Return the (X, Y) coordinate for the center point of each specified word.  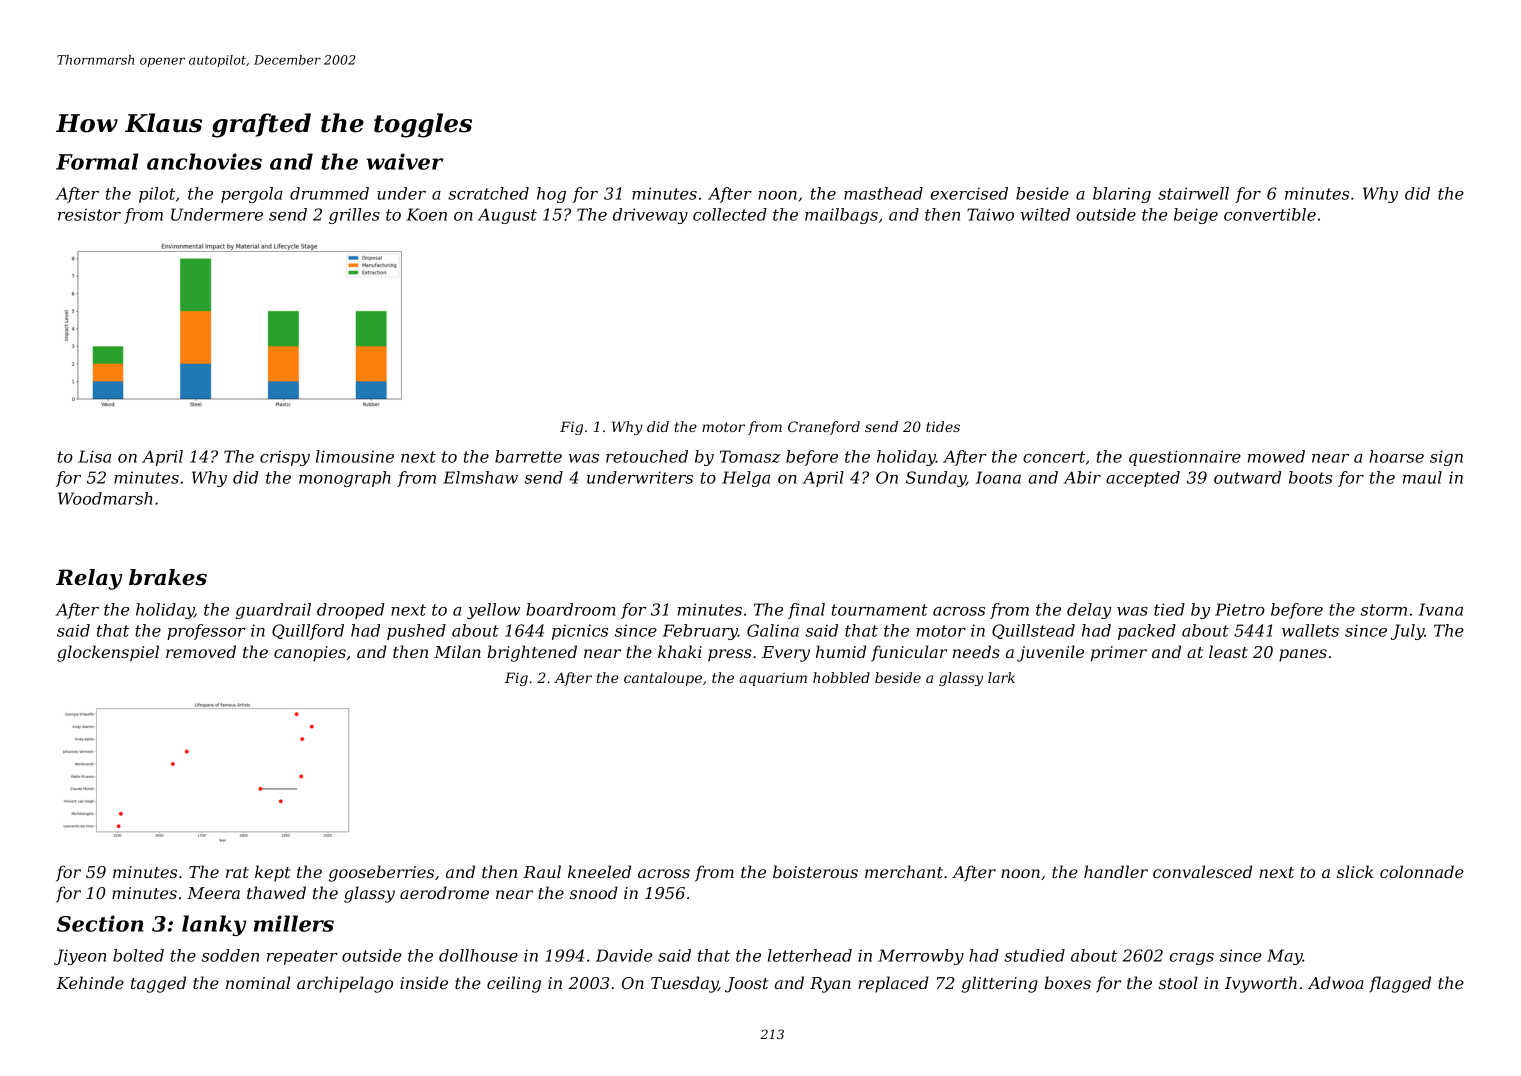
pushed (416, 632)
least (1228, 651)
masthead (883, 193)
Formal (97, 161)
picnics (580, 632)
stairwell (1193, 193)
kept (273, 873)
